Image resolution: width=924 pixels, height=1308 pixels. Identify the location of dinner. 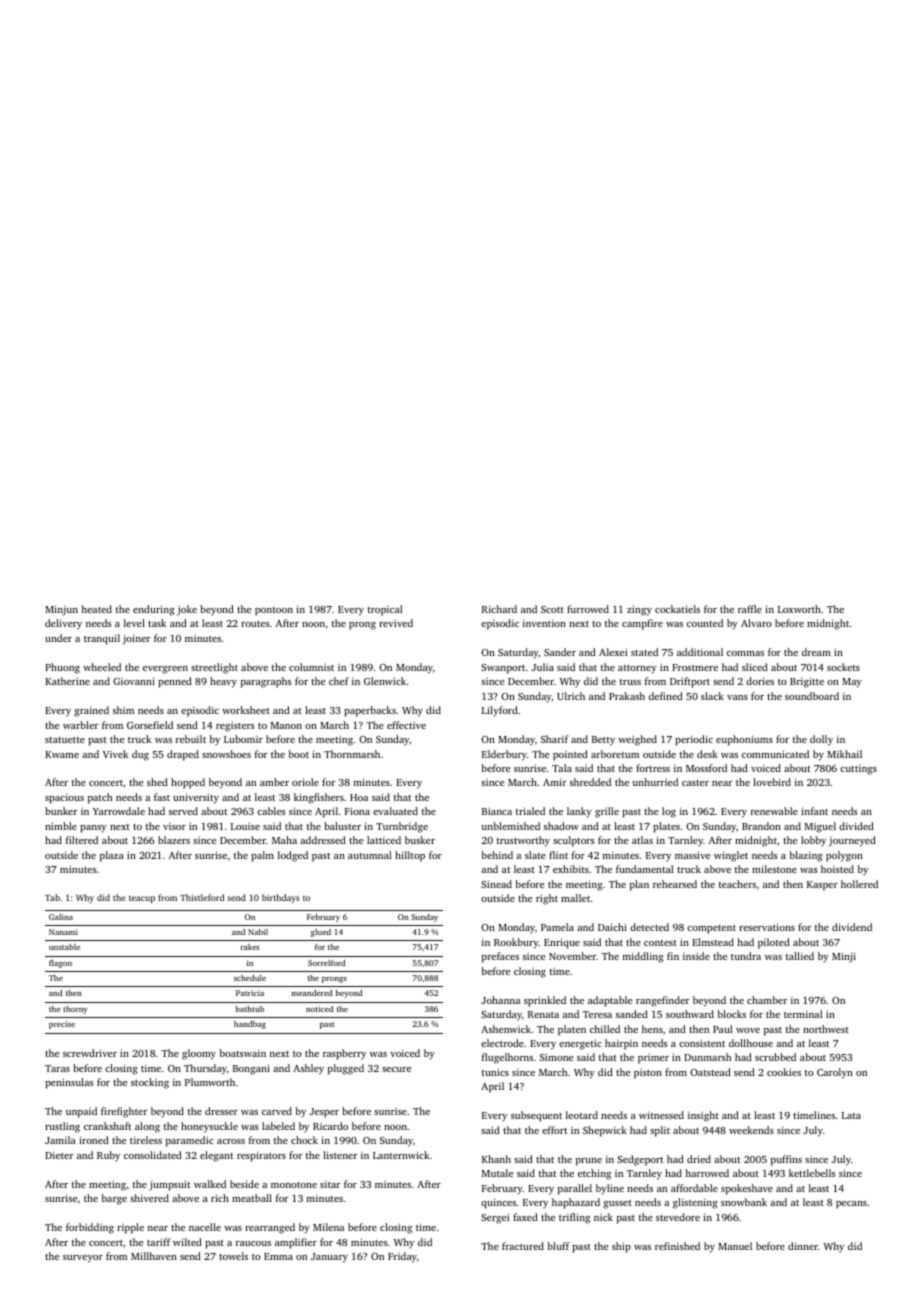
(803, 1246).
